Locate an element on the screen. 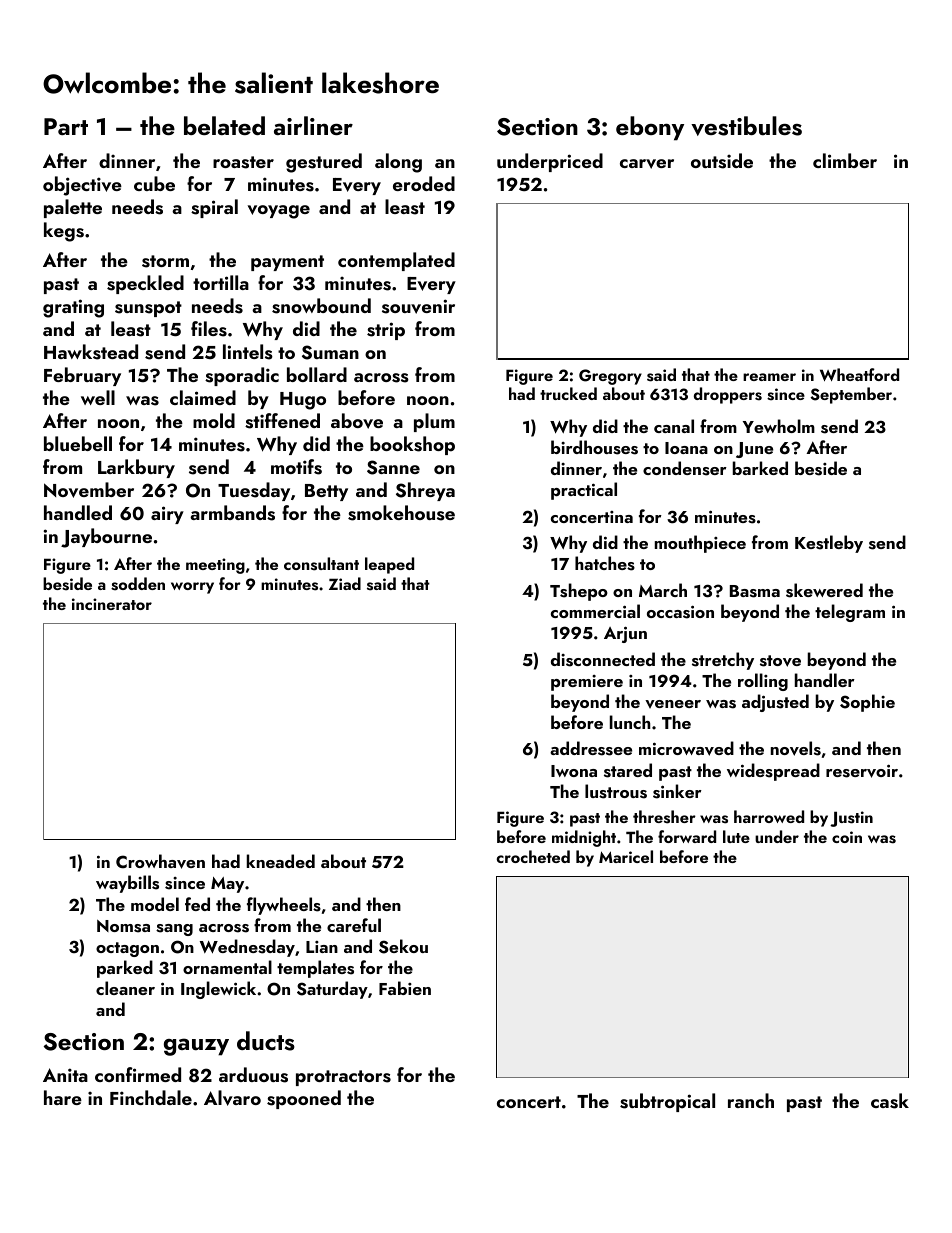 The width and height of the screenshot is (952, 1233). careful is located at coordinates (354, 925).
